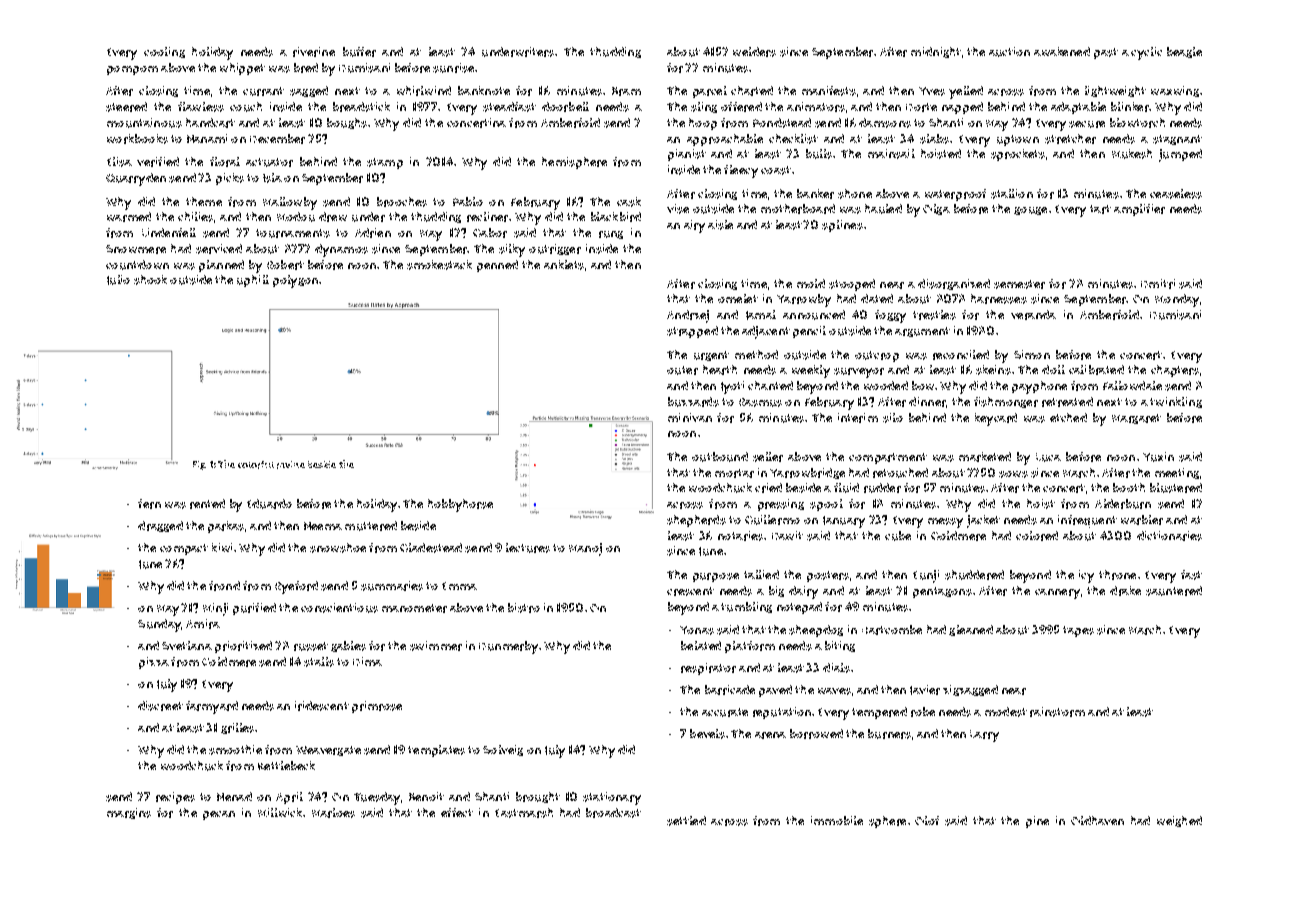 The height and width of the screenshot is (924, 1308). What do you see at coordinates (686, 821) in the screenshot?
I see `settled` at bounding box center [686, 821].
